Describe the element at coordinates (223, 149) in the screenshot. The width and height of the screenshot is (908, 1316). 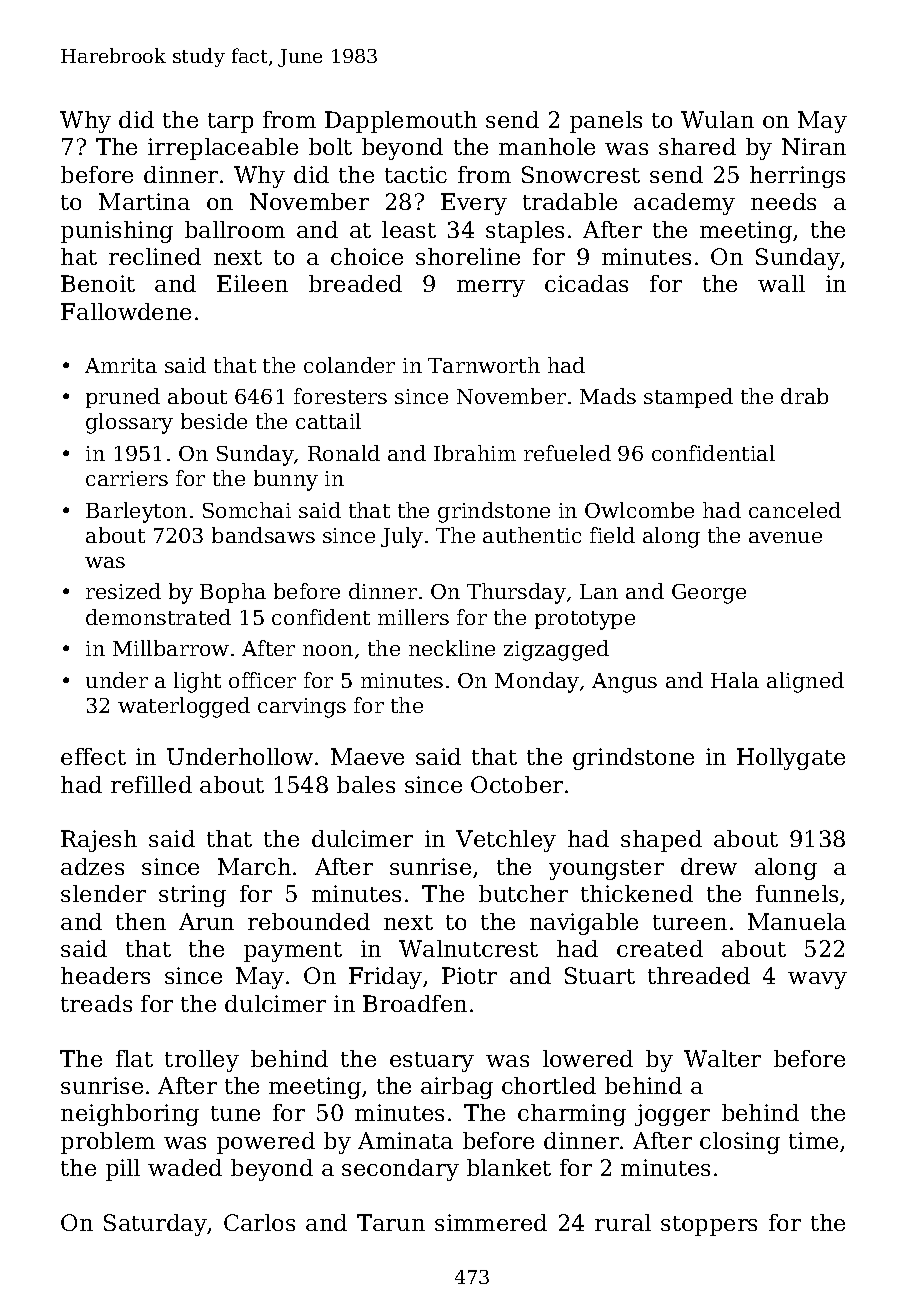
I see `irreplaceable` at that location.
